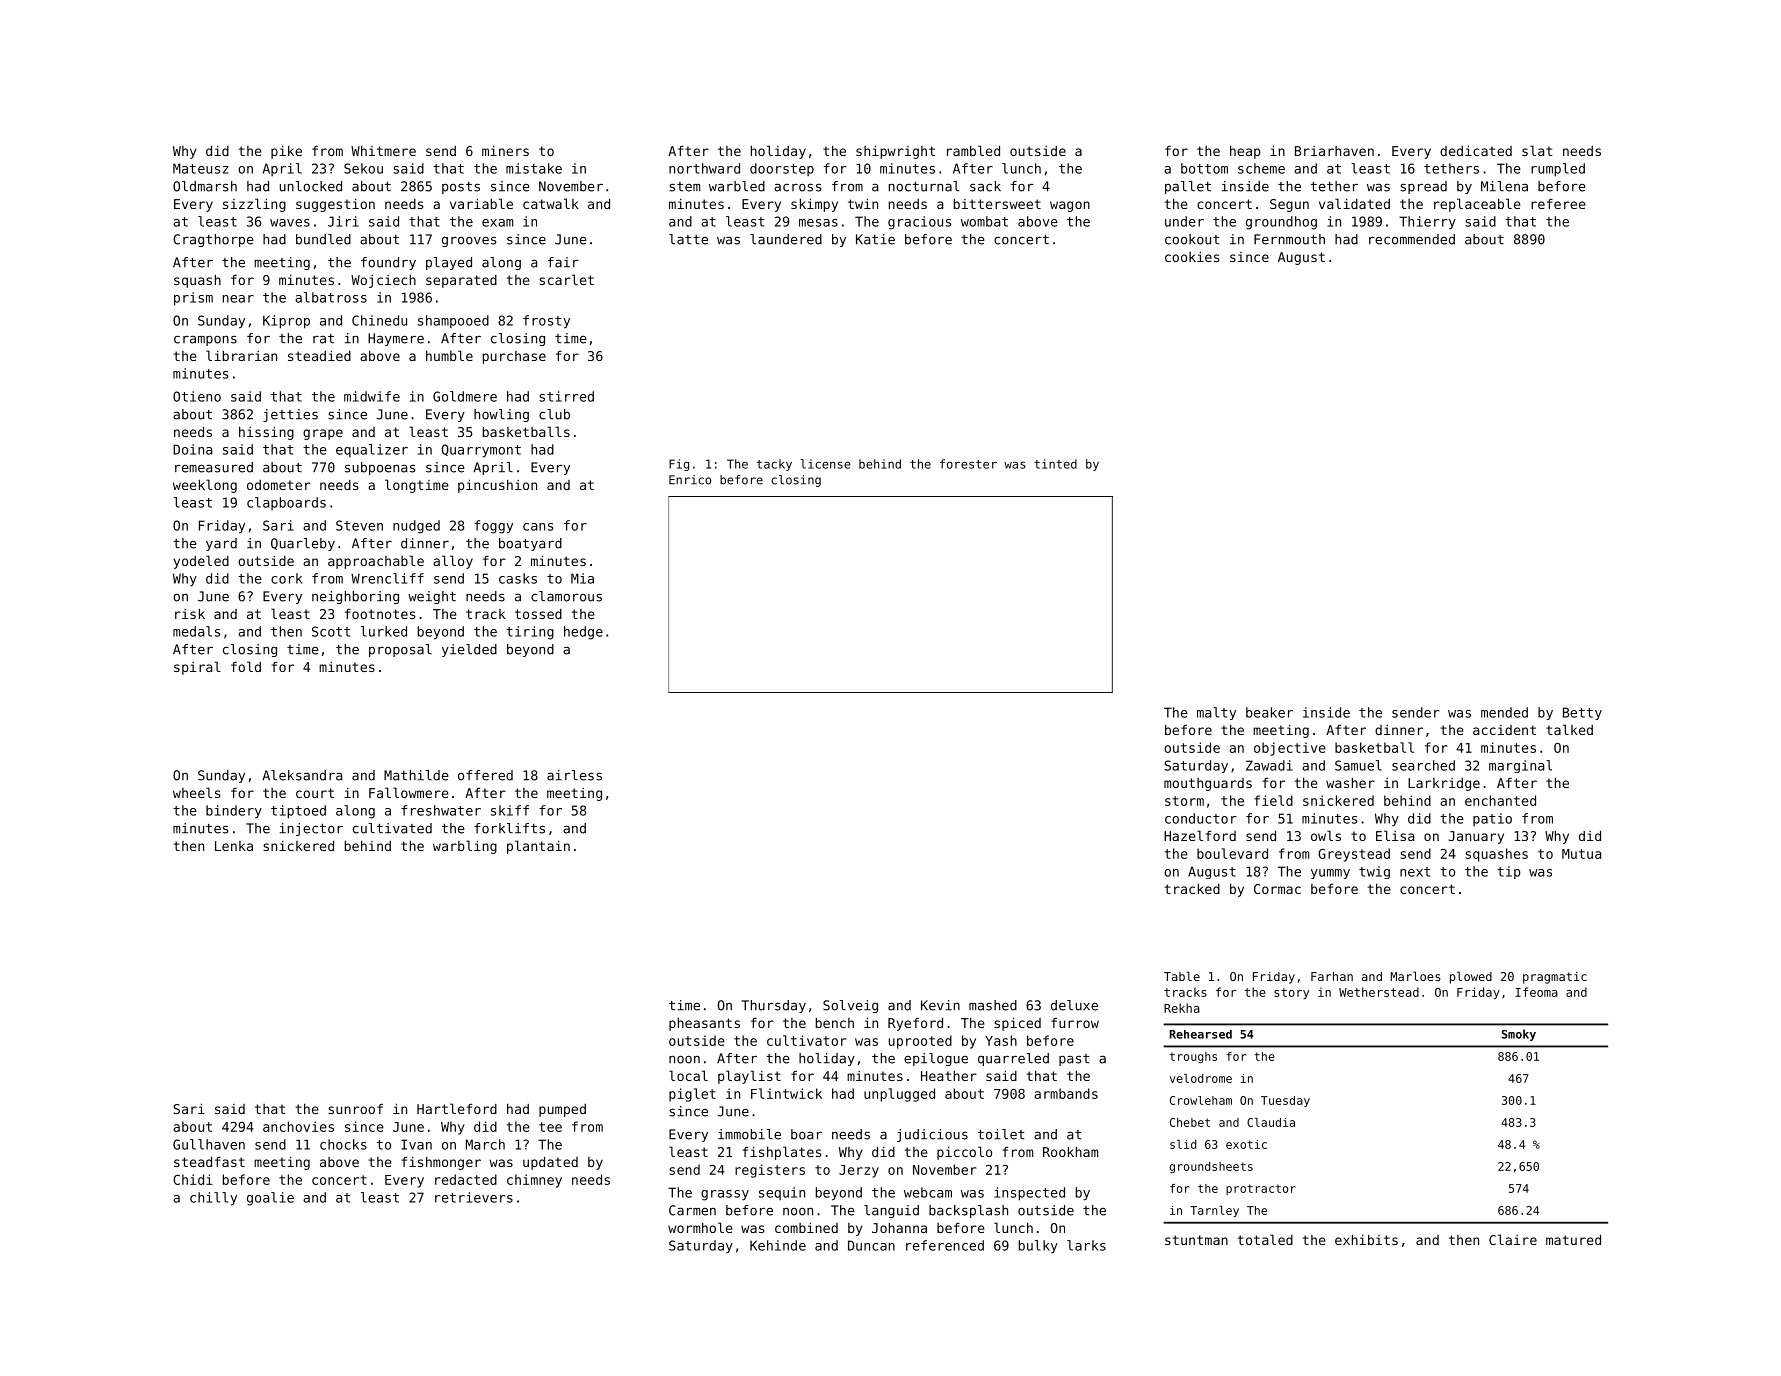 This screenshot has height=1376, width=1781. Describe the element at coordinates (1573, 1239) in the screenshot. I see `matured` at that location.
